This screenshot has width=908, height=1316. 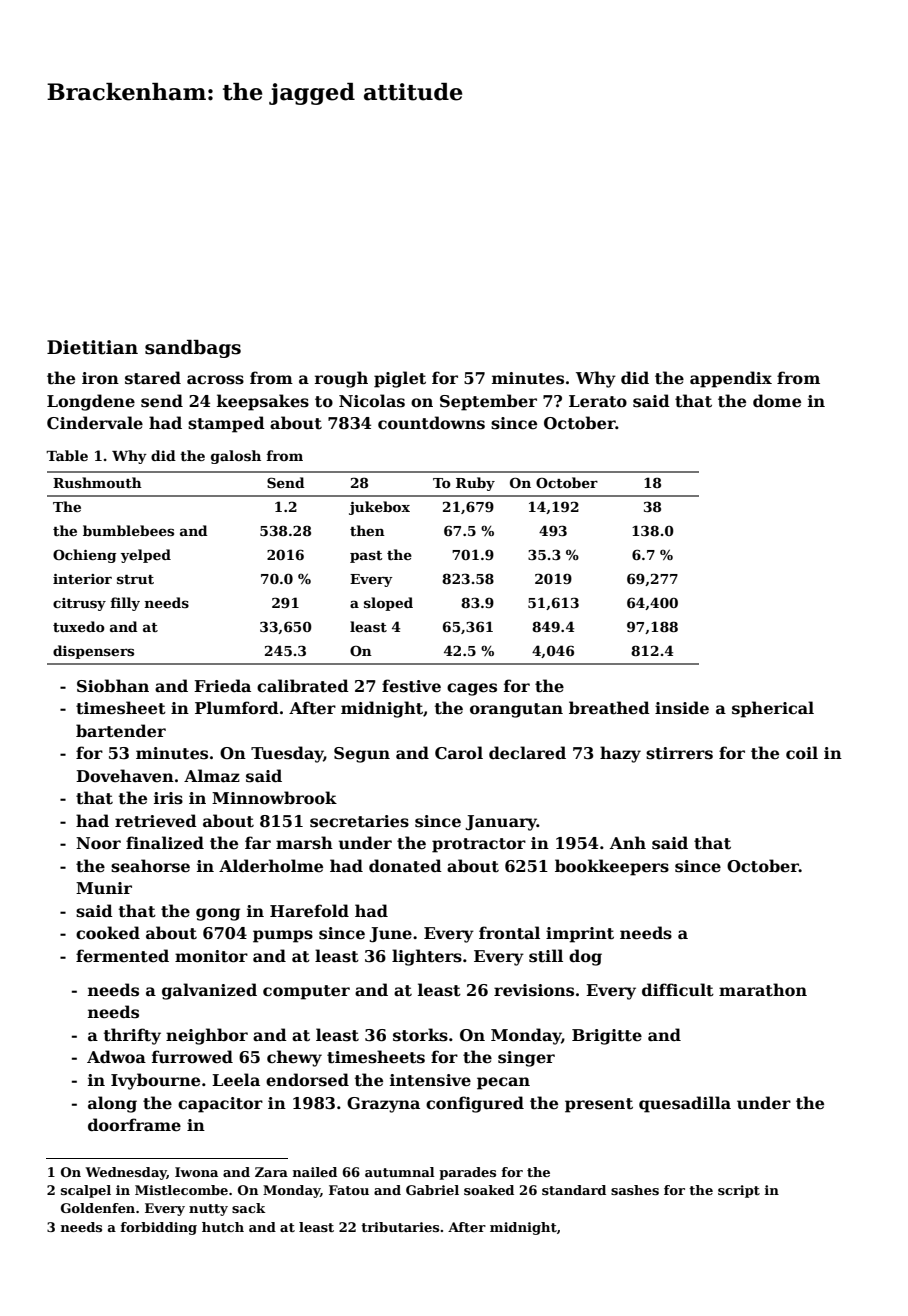 What do you see at coordinates (125, 776) in the screenshot?
I see `Dovehaven` at bounding box center [125, 776].
